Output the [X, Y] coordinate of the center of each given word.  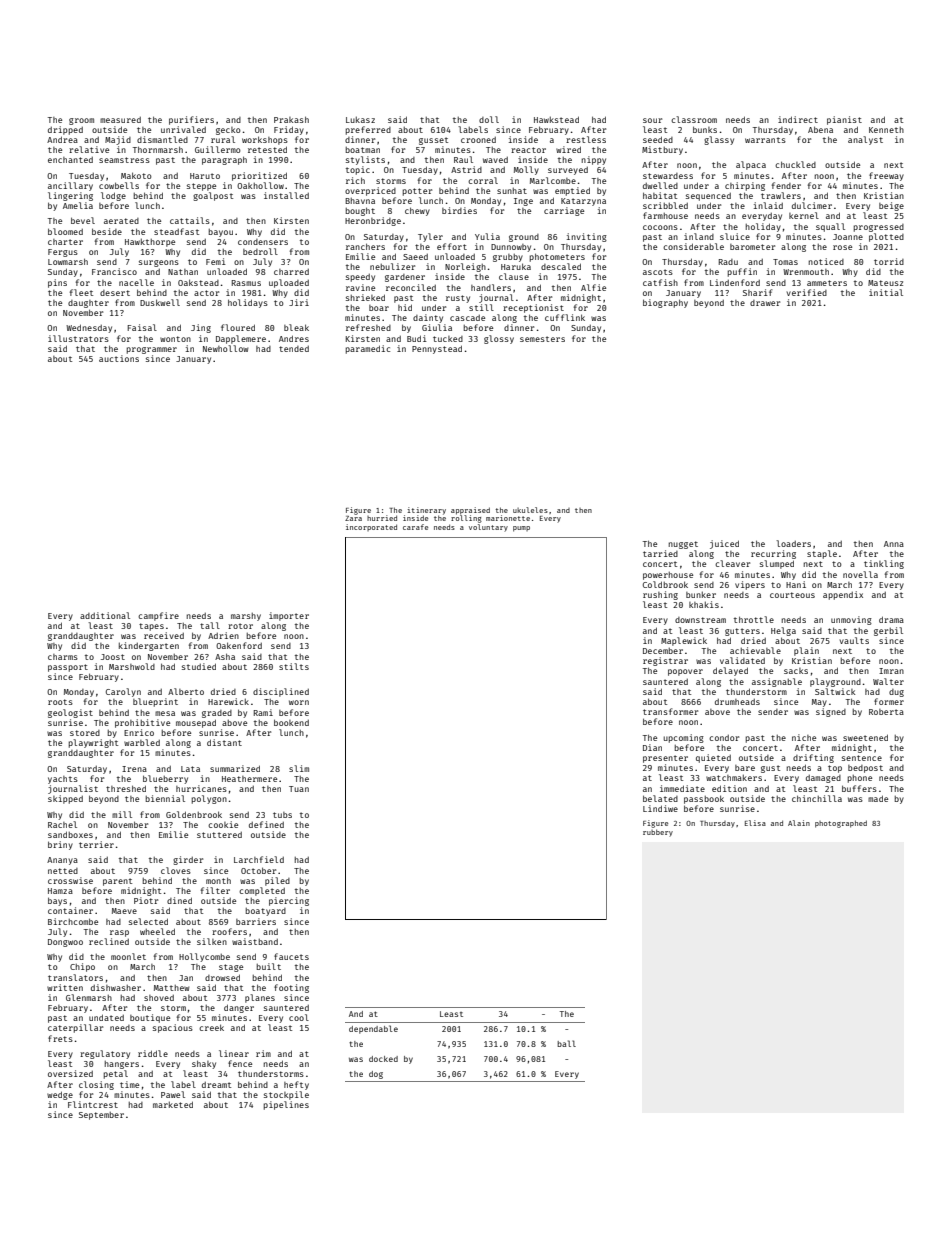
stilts [294, 666]
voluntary [488, 528]
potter [417, 192]
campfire [158, 616]
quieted [713, 758]
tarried [660, 553]
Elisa [755, 823]
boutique [150, 1018]
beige [891, 206]
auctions [119, 358]
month [218, 880]
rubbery [658, 833]
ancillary [70, 186]
